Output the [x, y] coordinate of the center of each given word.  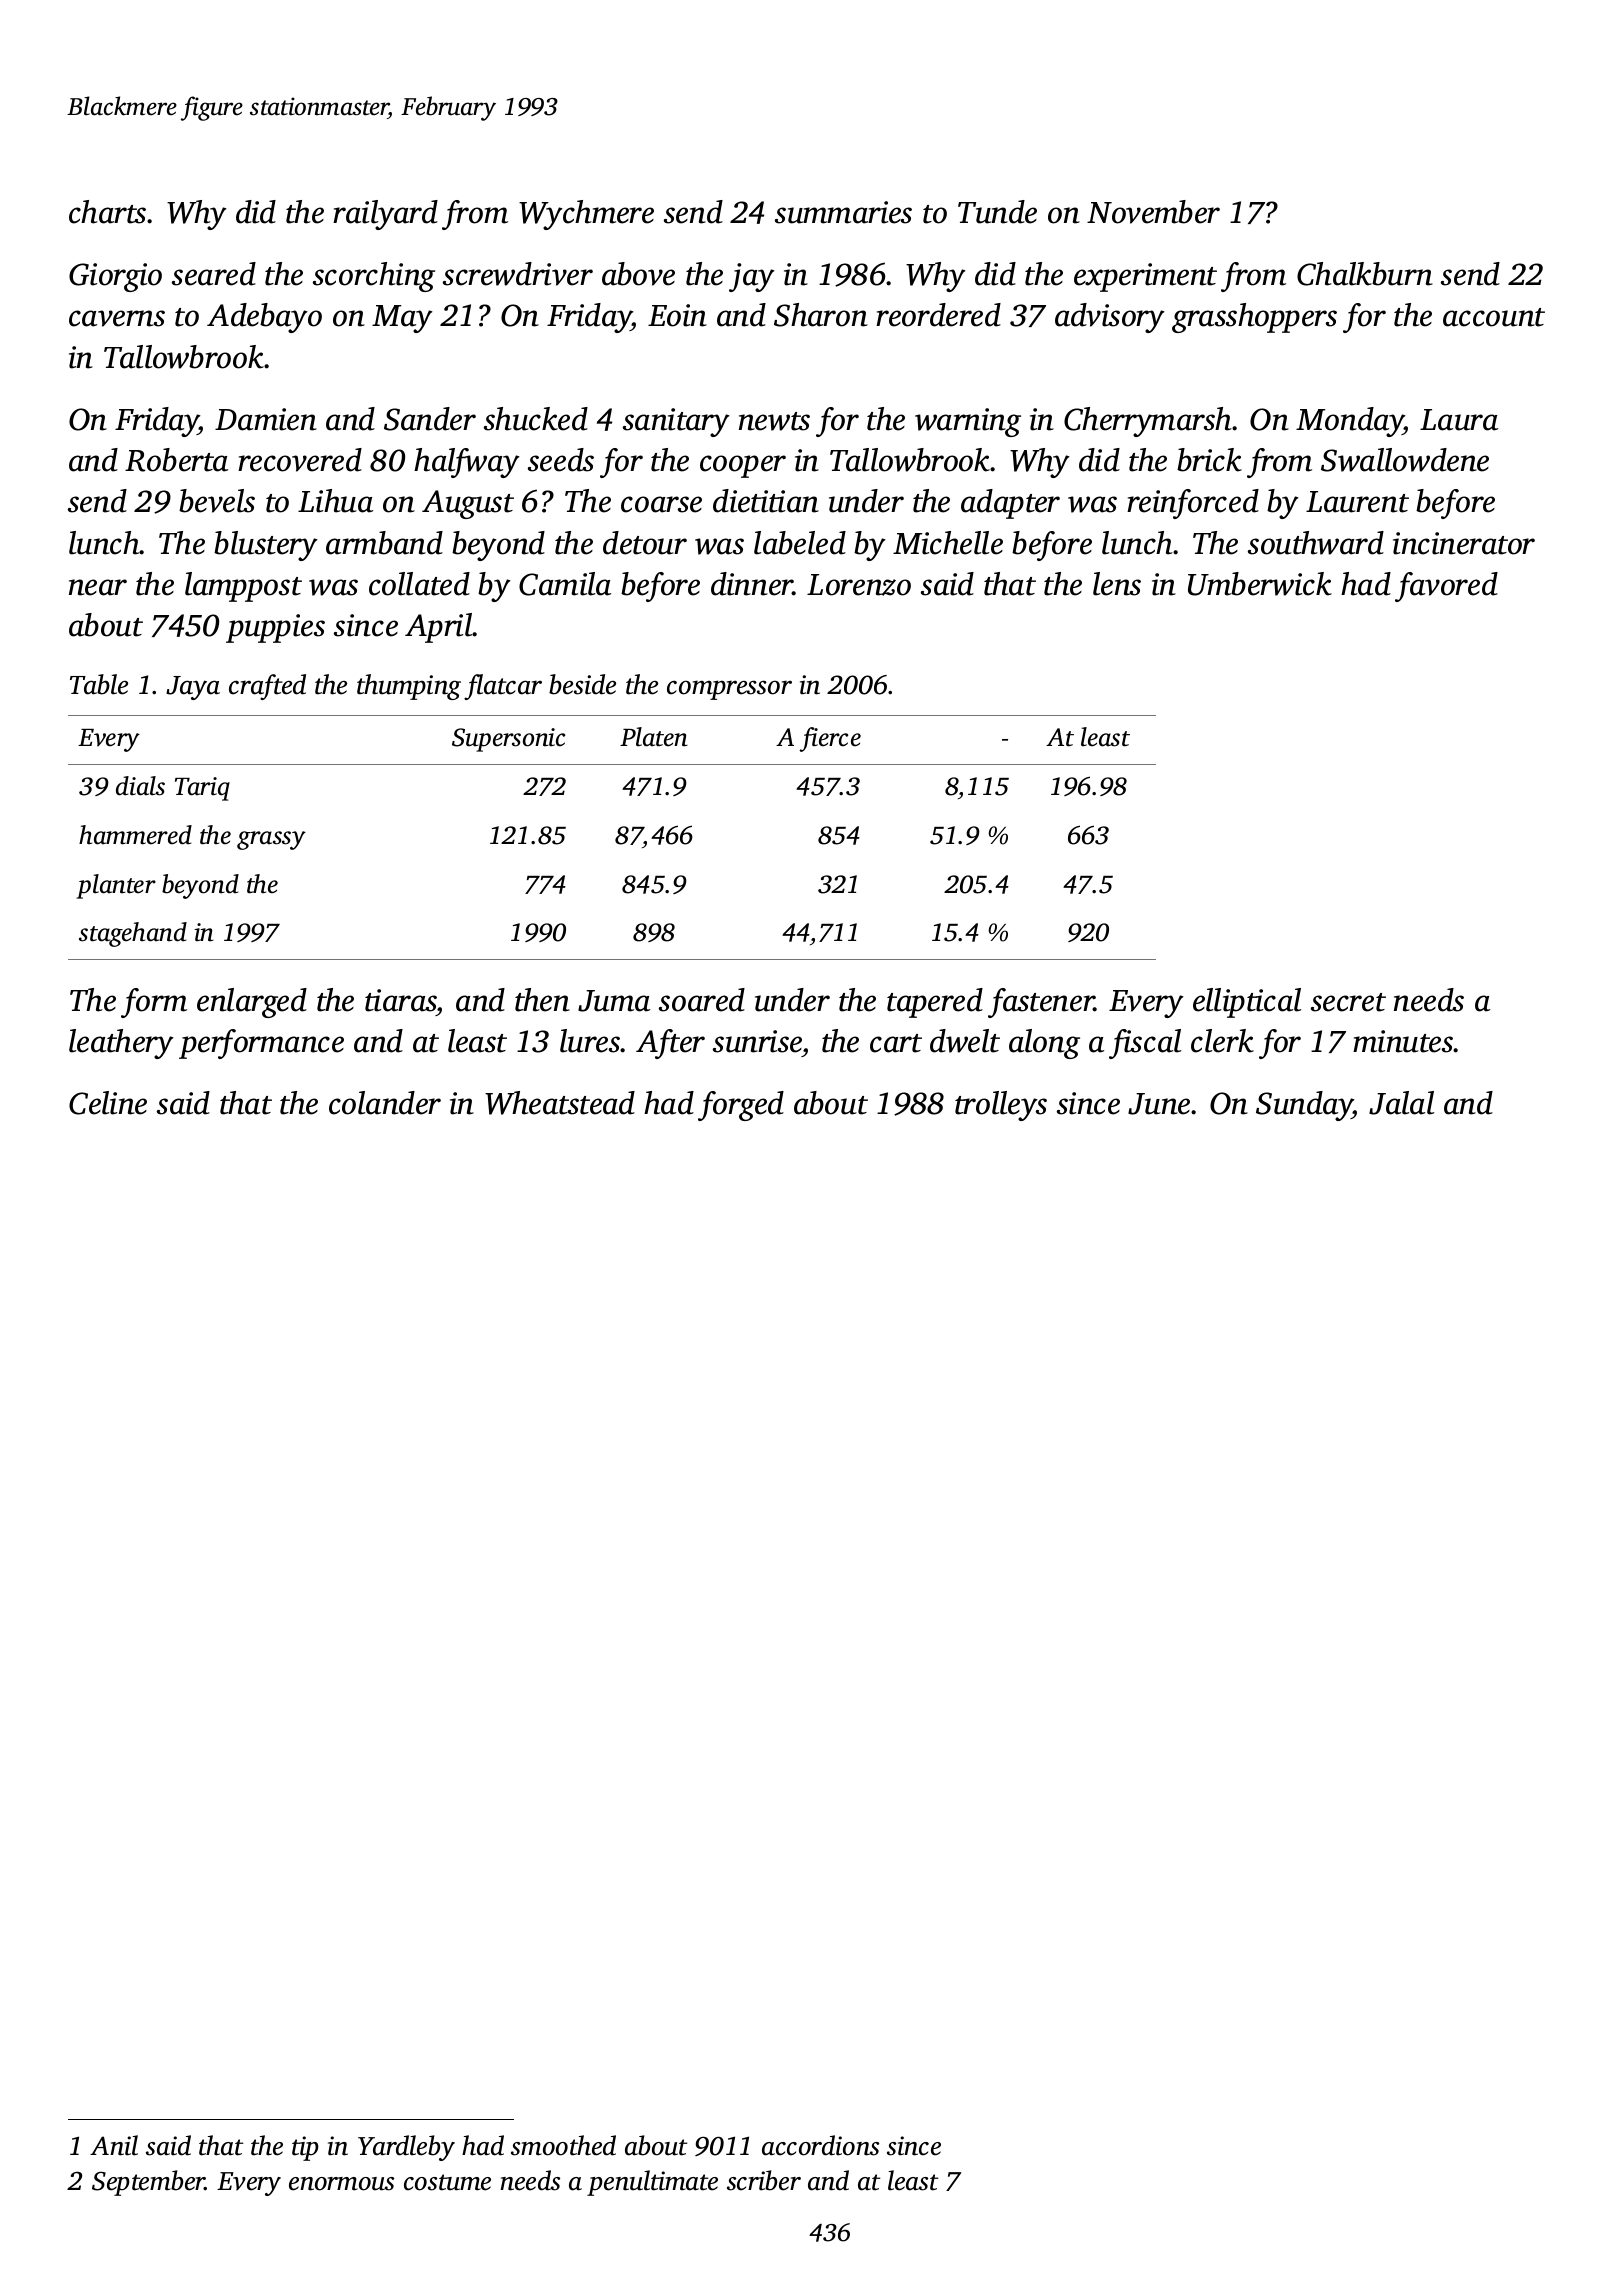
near [98, 587]
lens [1117, 584]
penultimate [652, 2183]
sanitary [676, 422]
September [148, 2183]
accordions [820, 2145]
